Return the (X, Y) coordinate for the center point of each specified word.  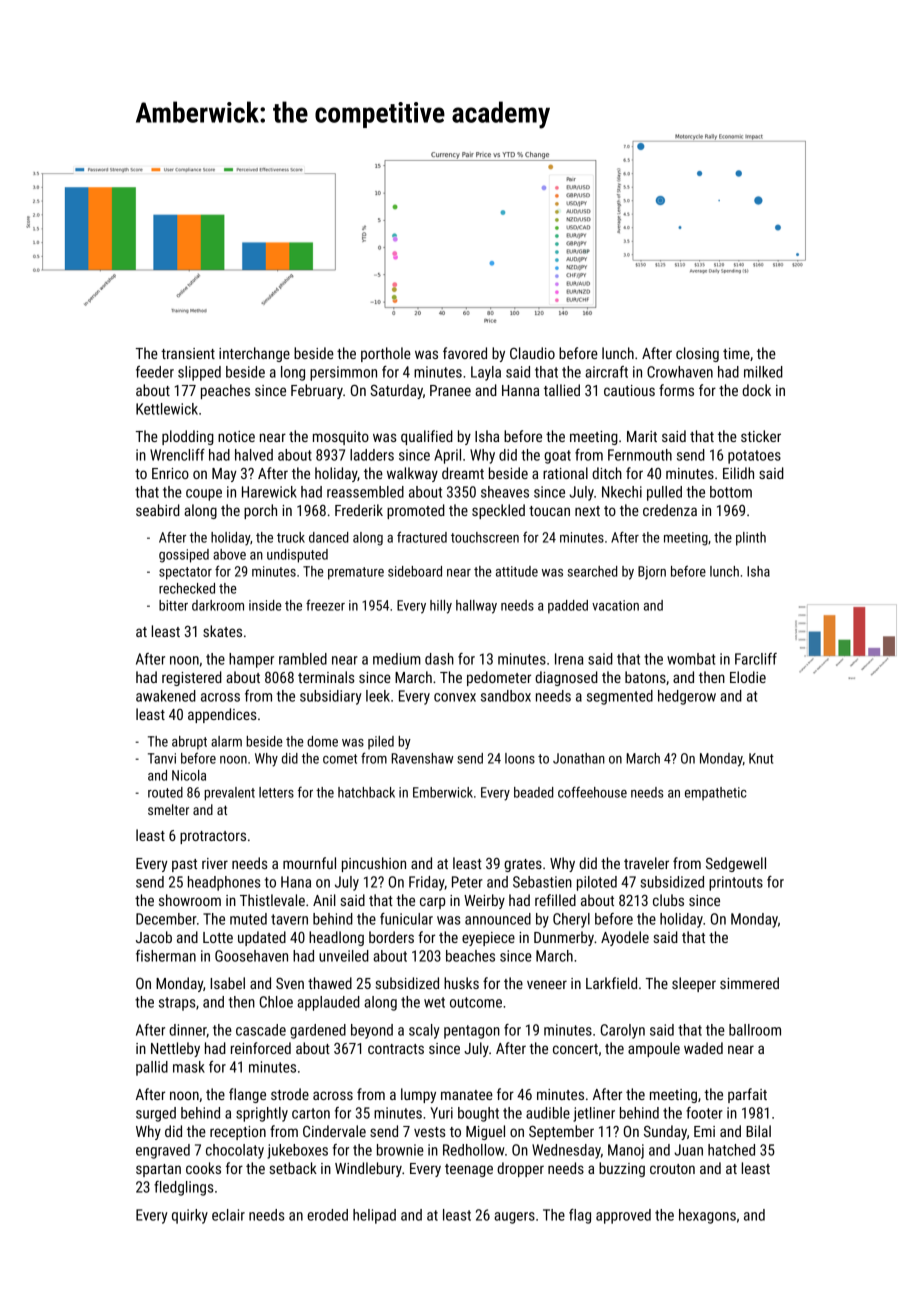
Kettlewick (167, 409)
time (736, 353)
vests (430, 1132)
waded (703, 1048)
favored (465, 353)
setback (293, 1168)
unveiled (344, 956)
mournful (309, 863)
